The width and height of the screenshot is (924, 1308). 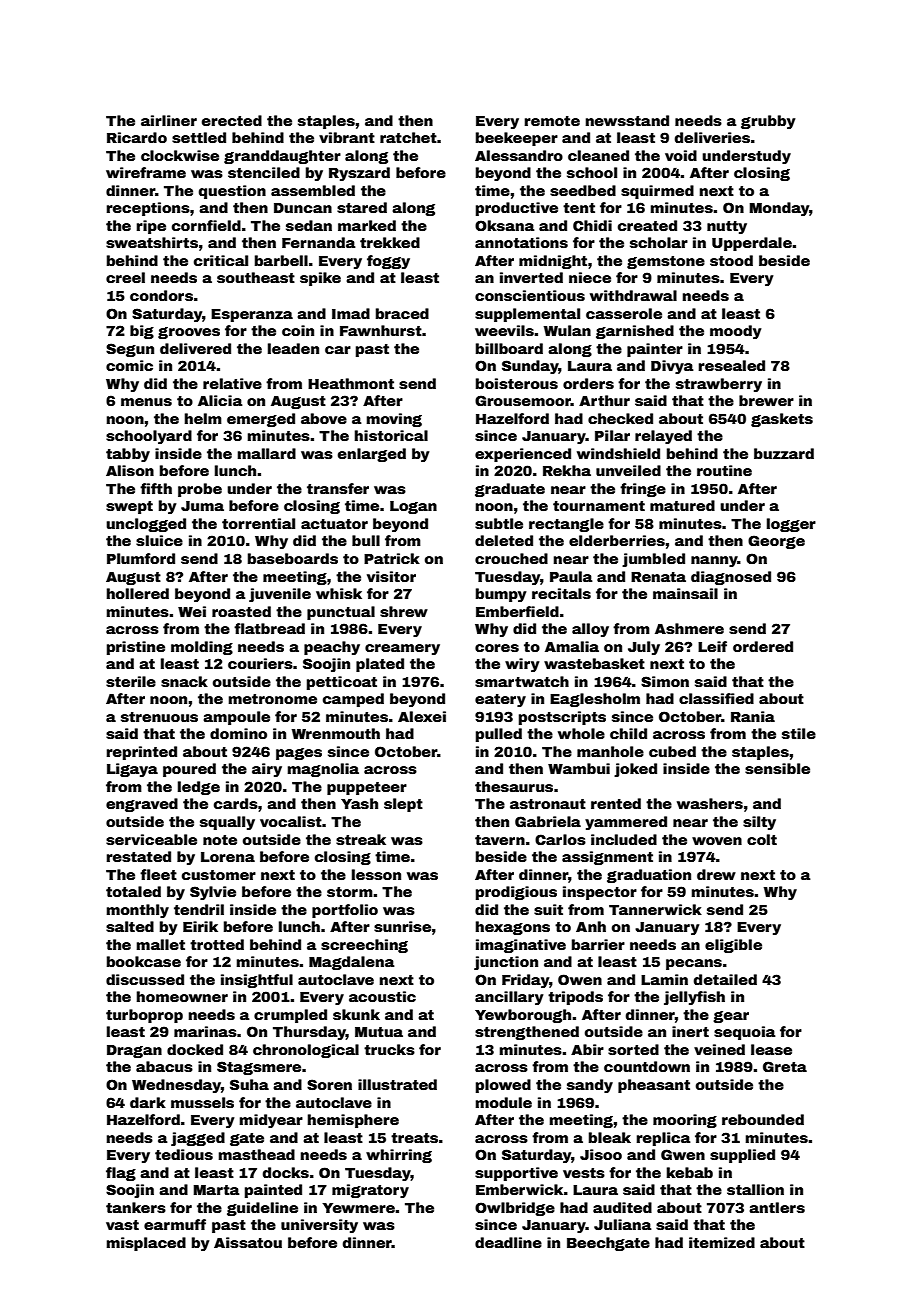 What do you see at coordinates (665, 681) in the screenshot?
I see `Simon` at bounding box center [665, 681].
